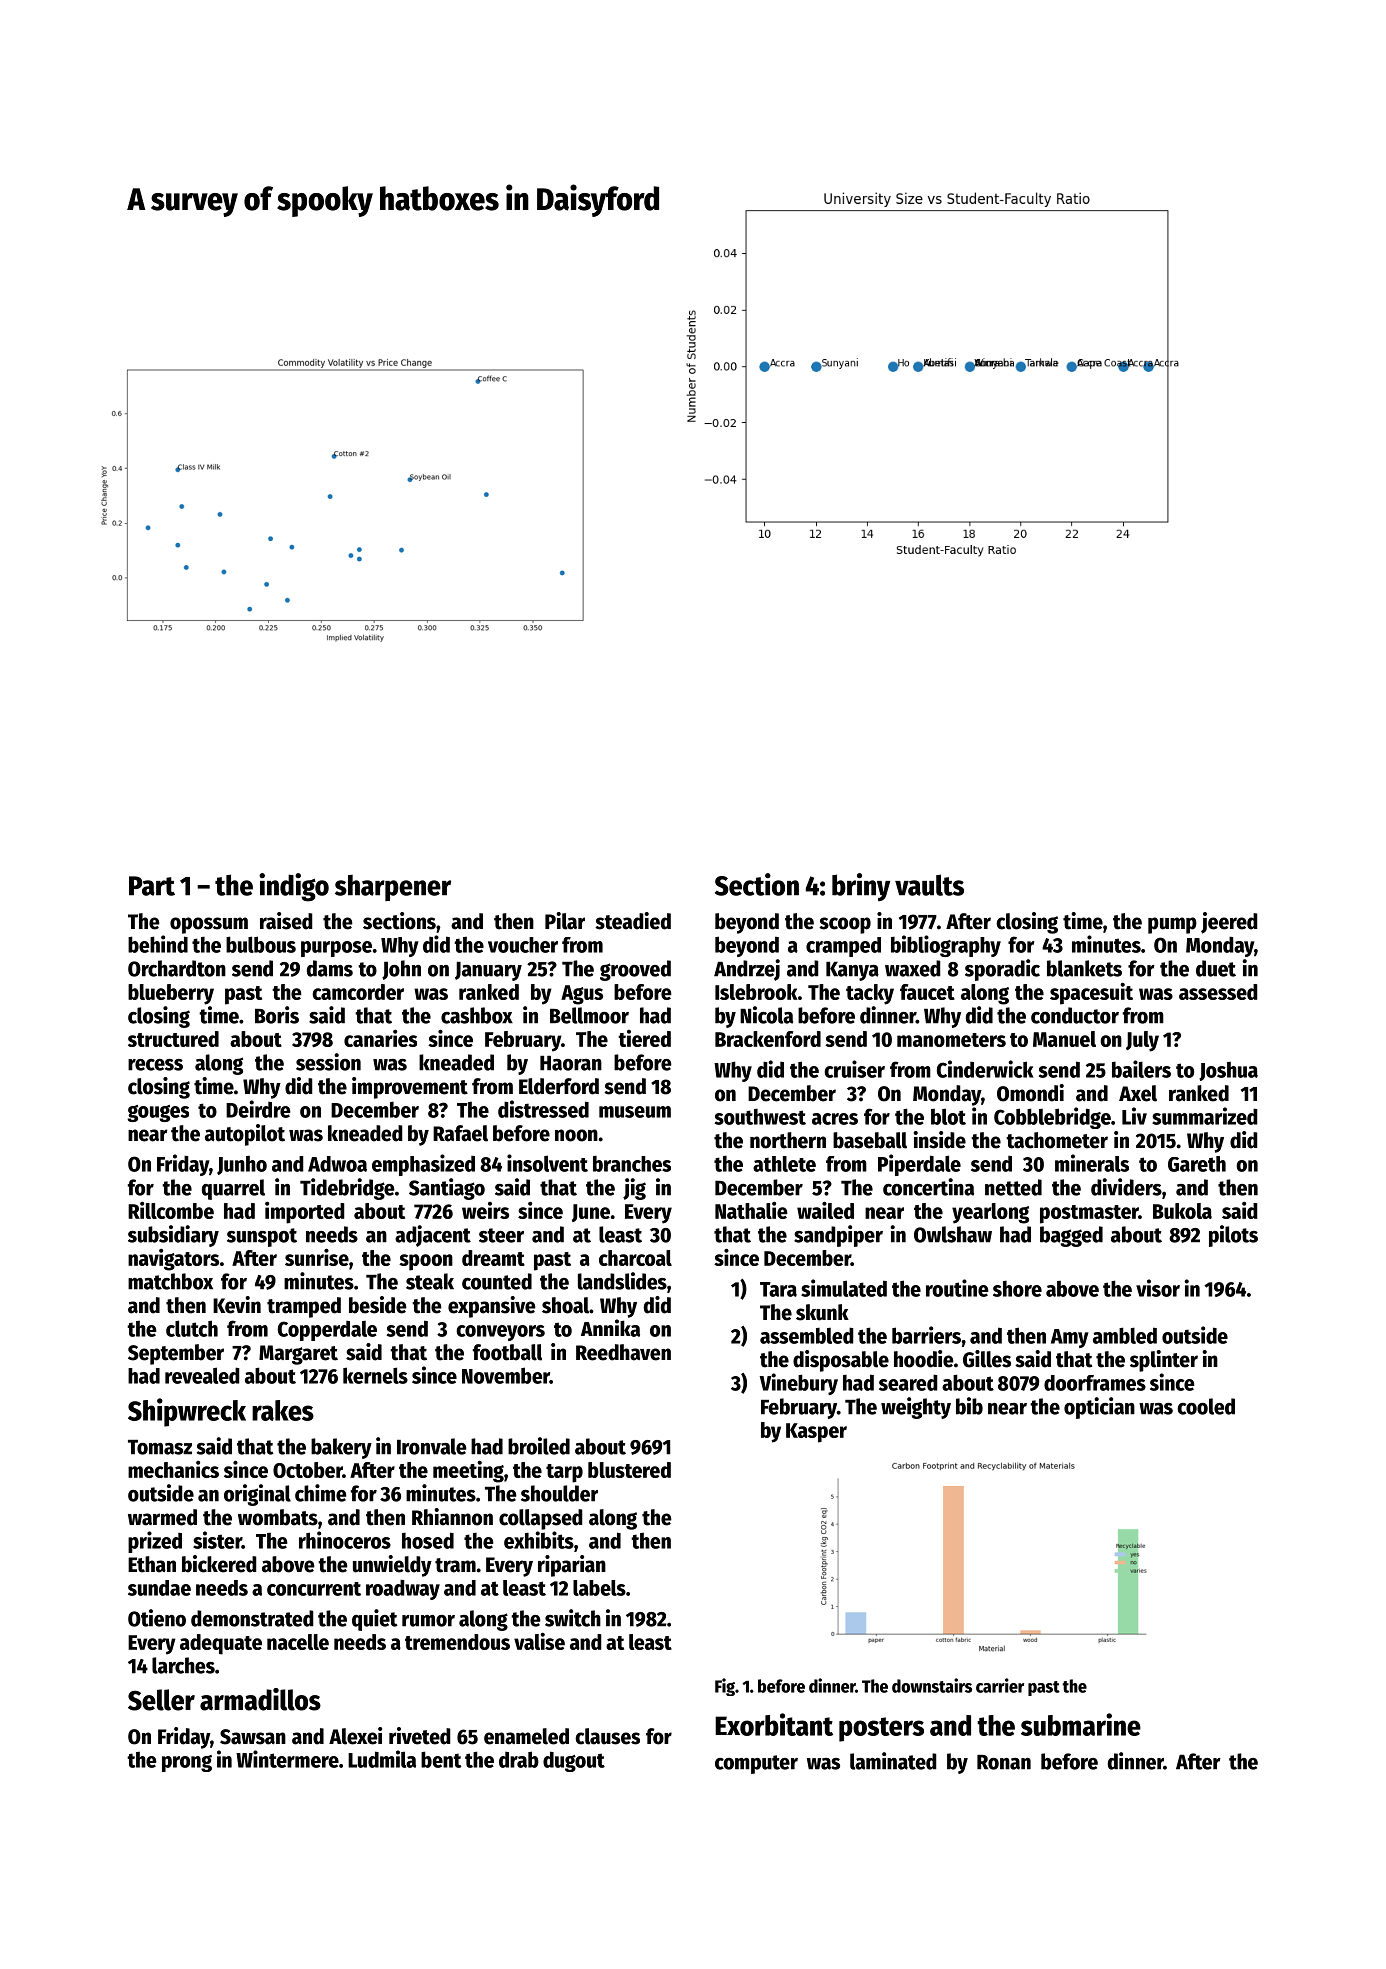 The height and width of the page is (1969, 1386). Describe the element at coordinates (929, 885) in the page. I see `vaults` at that location.
